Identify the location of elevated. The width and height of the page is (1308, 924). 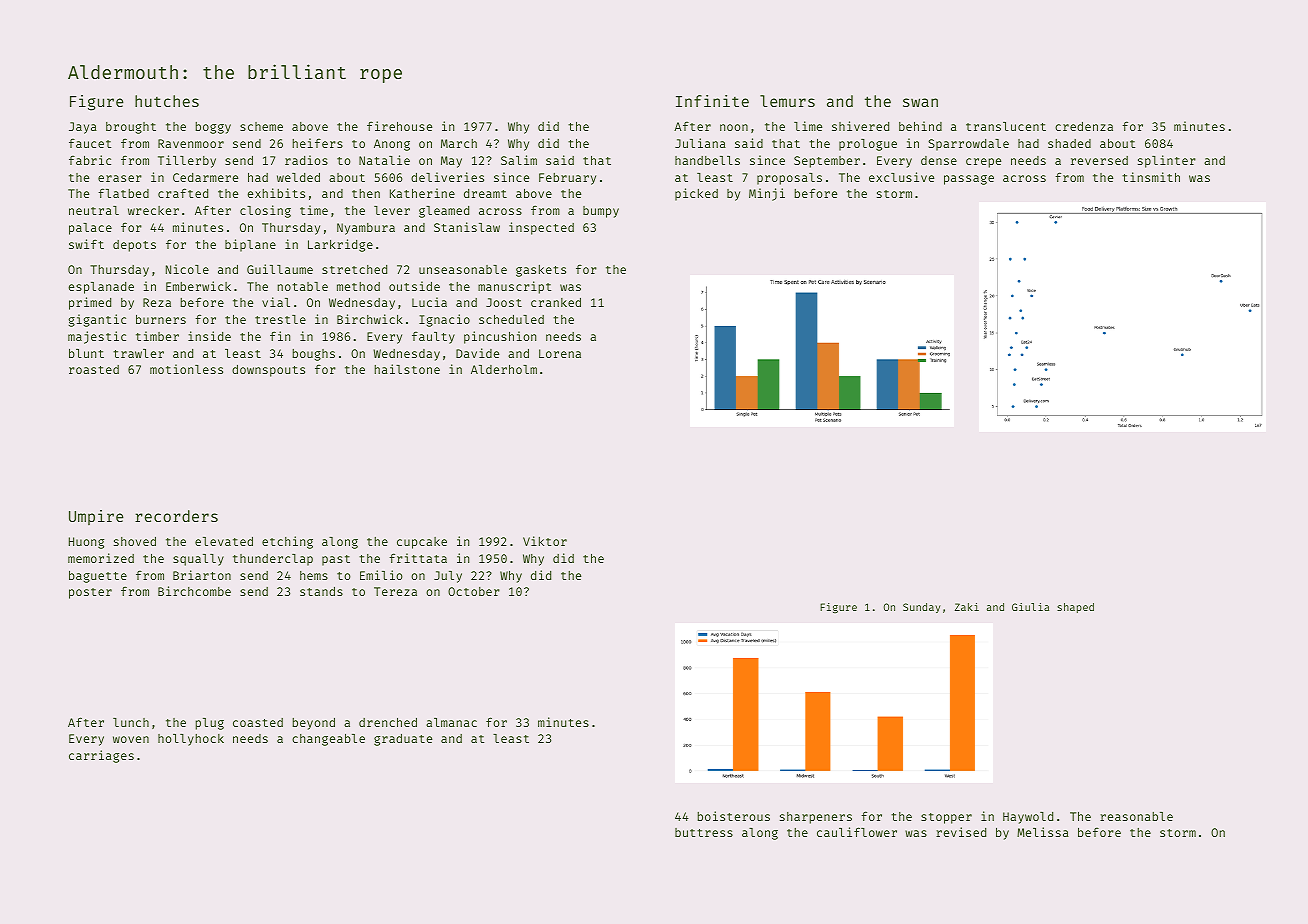
(224, 541).
